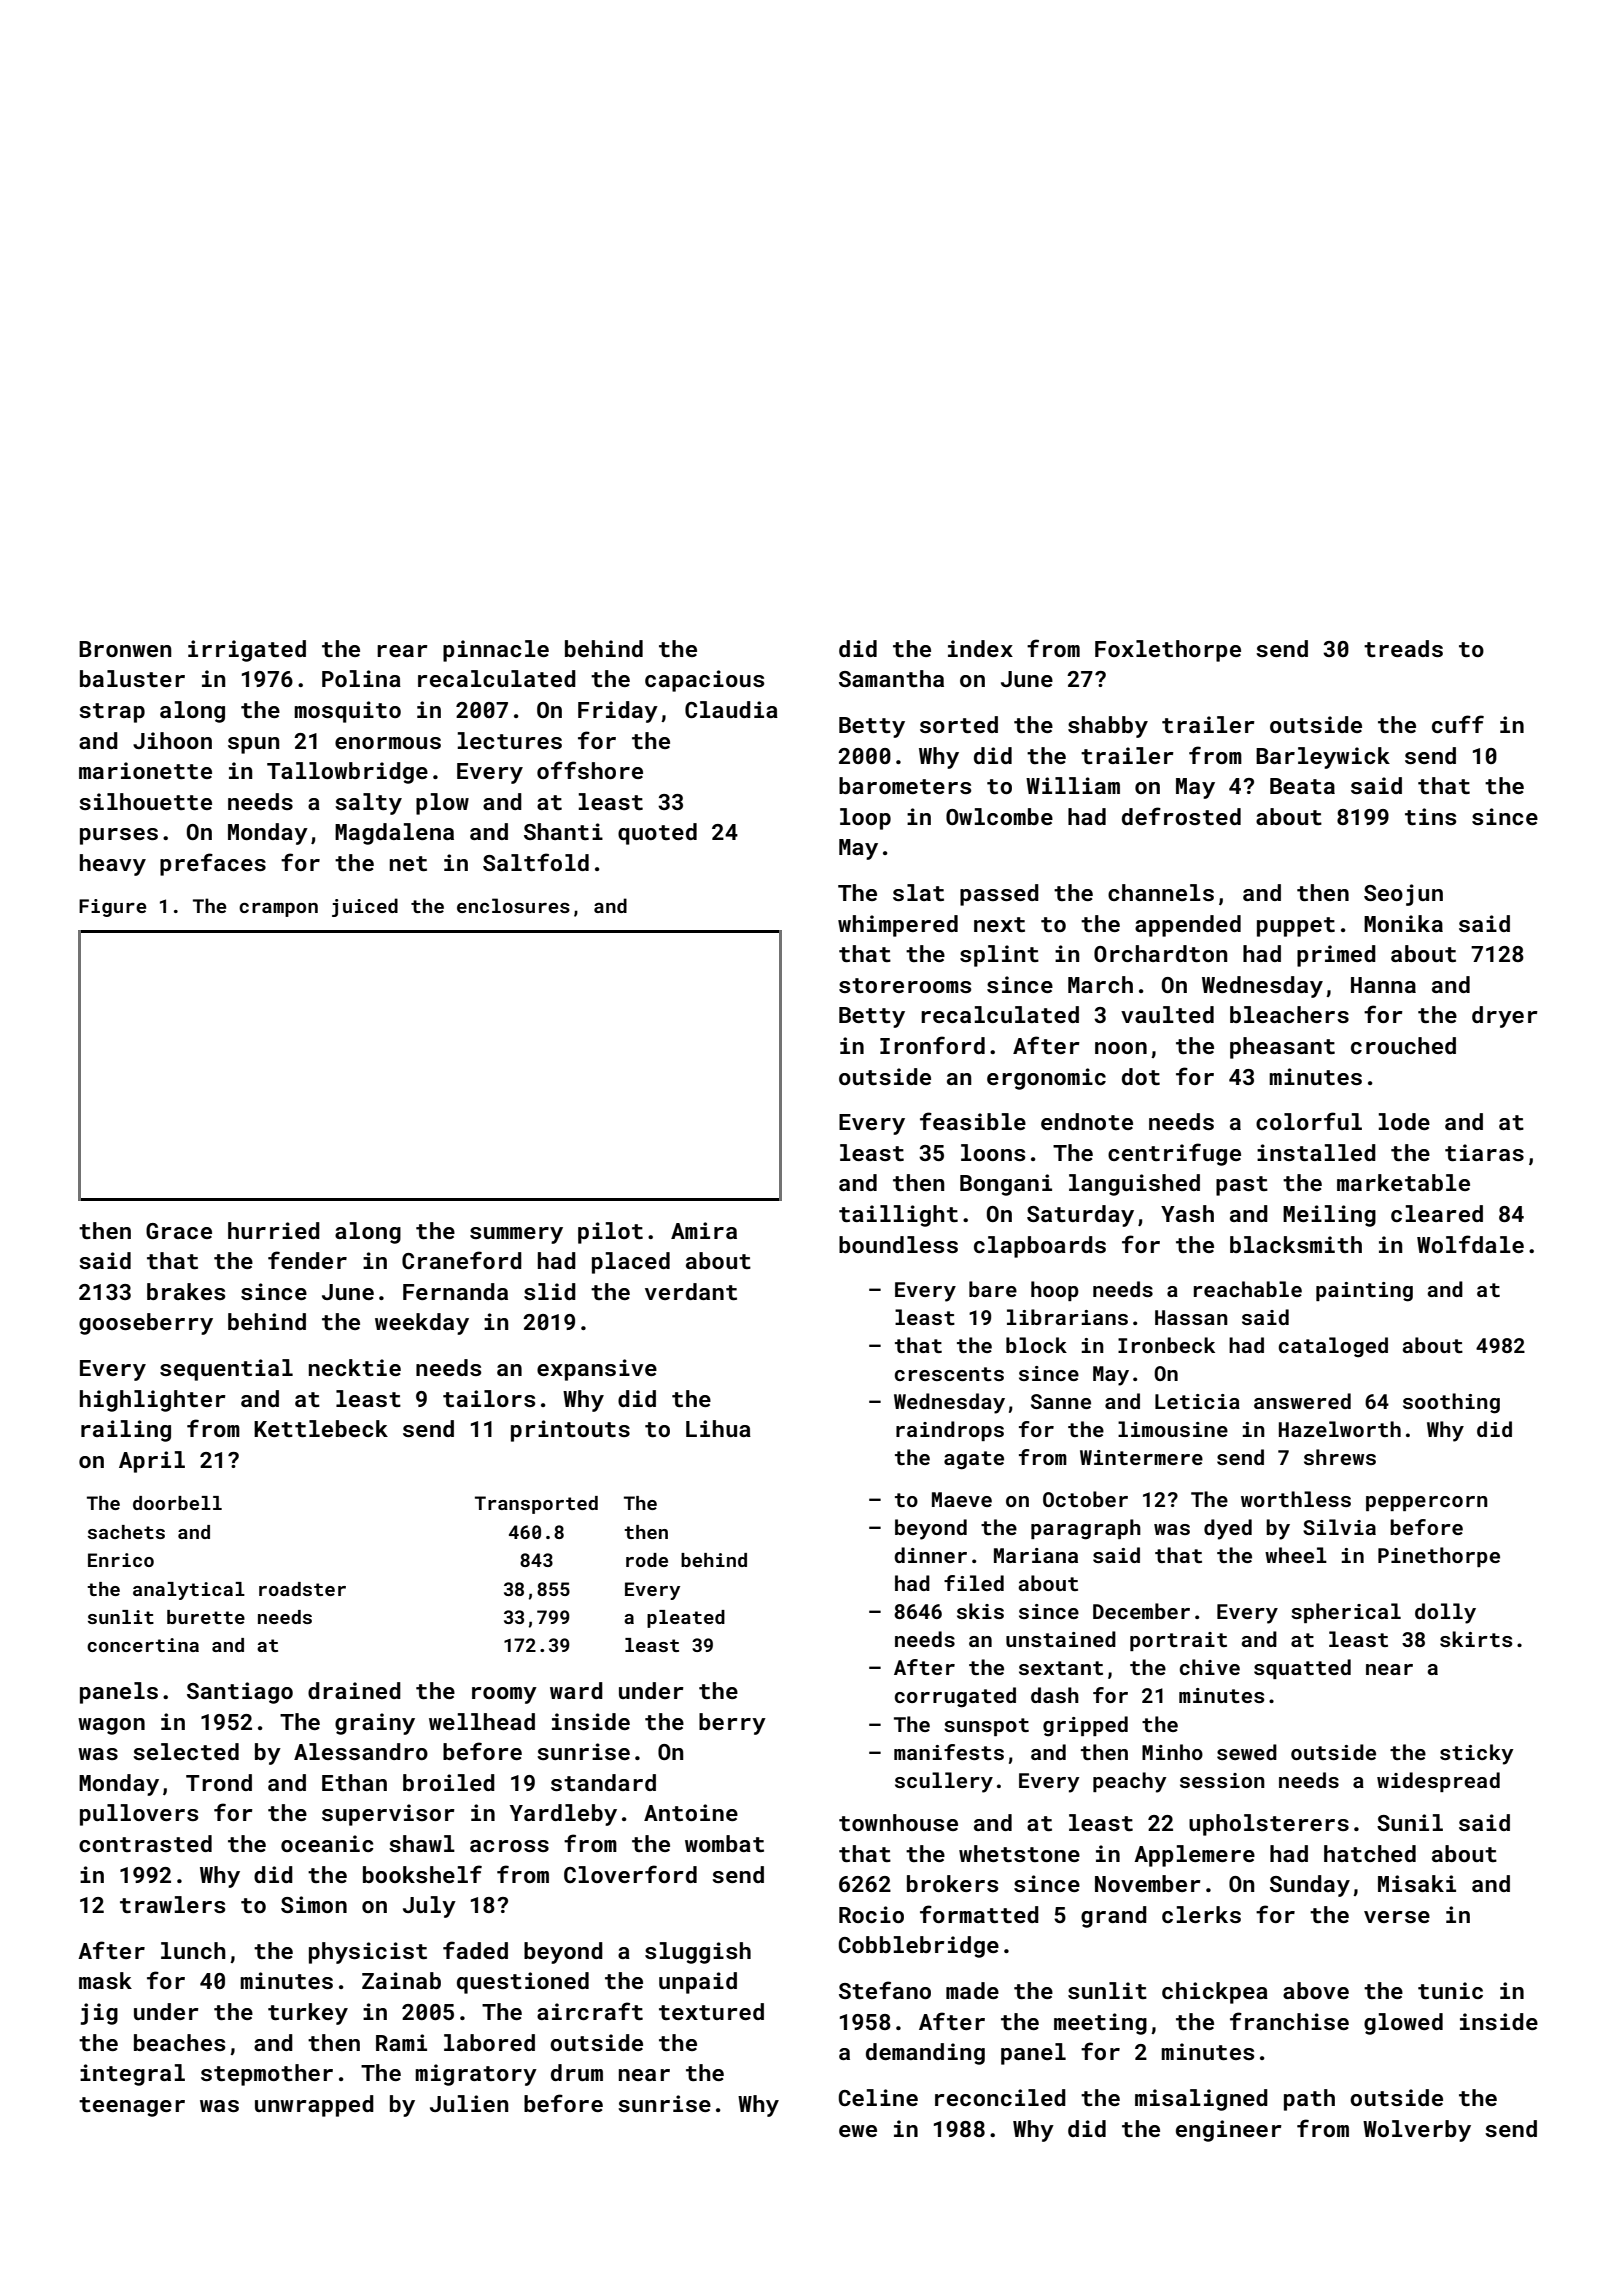  Describe the element at coordinates (125, 649) in the image. I see `Bronwen` at that location.
